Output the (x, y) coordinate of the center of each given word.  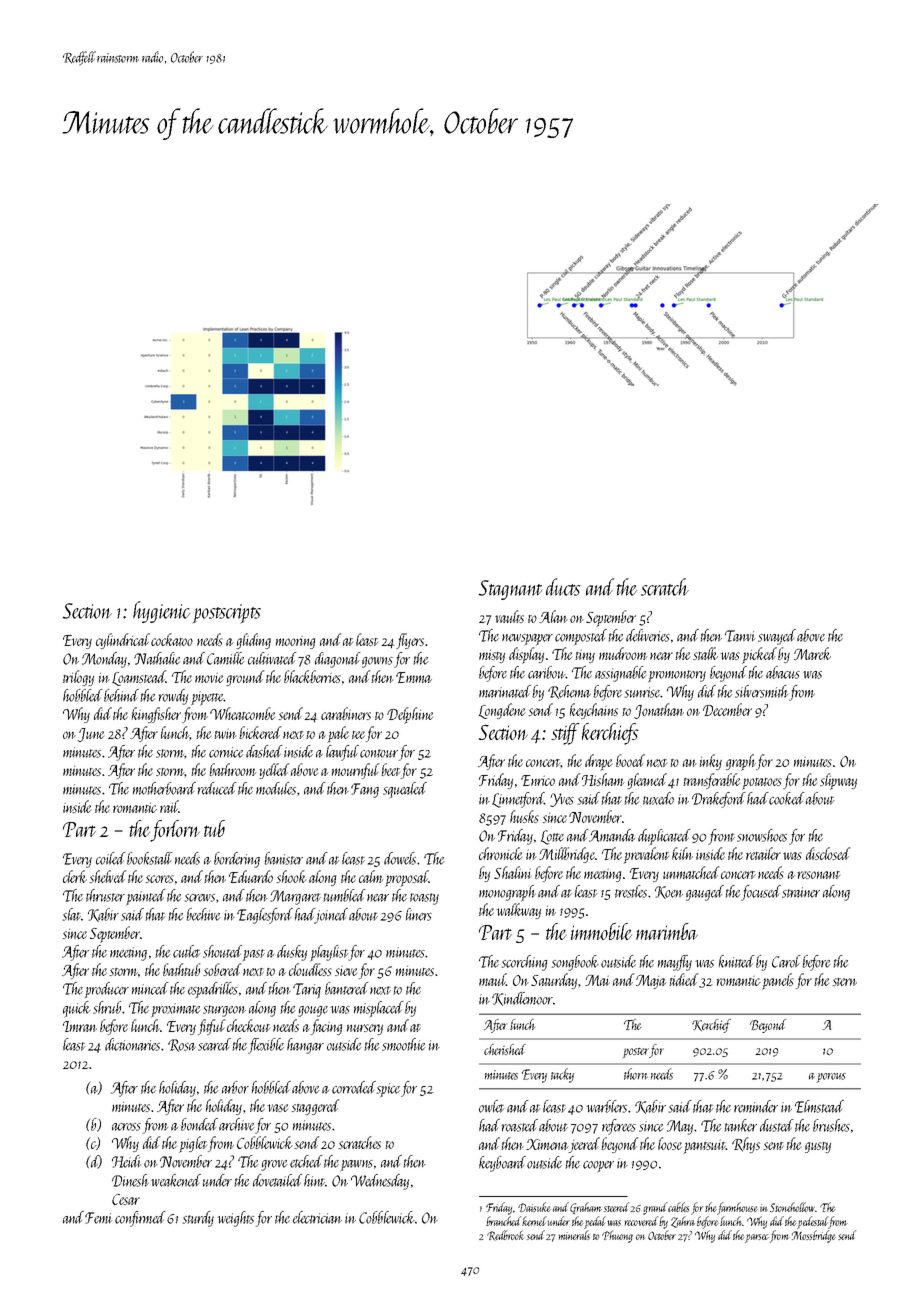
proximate (176, 1010)
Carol (786, 961)
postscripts (227, 613)
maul (492, 979)
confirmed (140, 1219)
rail (169, 806)
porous (831, 1078)
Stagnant (510, 590)
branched (503, 1221)
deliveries (648, 635)
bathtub (181, 969)
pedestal (813, 1222)
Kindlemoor (522, 999)
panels (778, 981)
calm (371, 876)
